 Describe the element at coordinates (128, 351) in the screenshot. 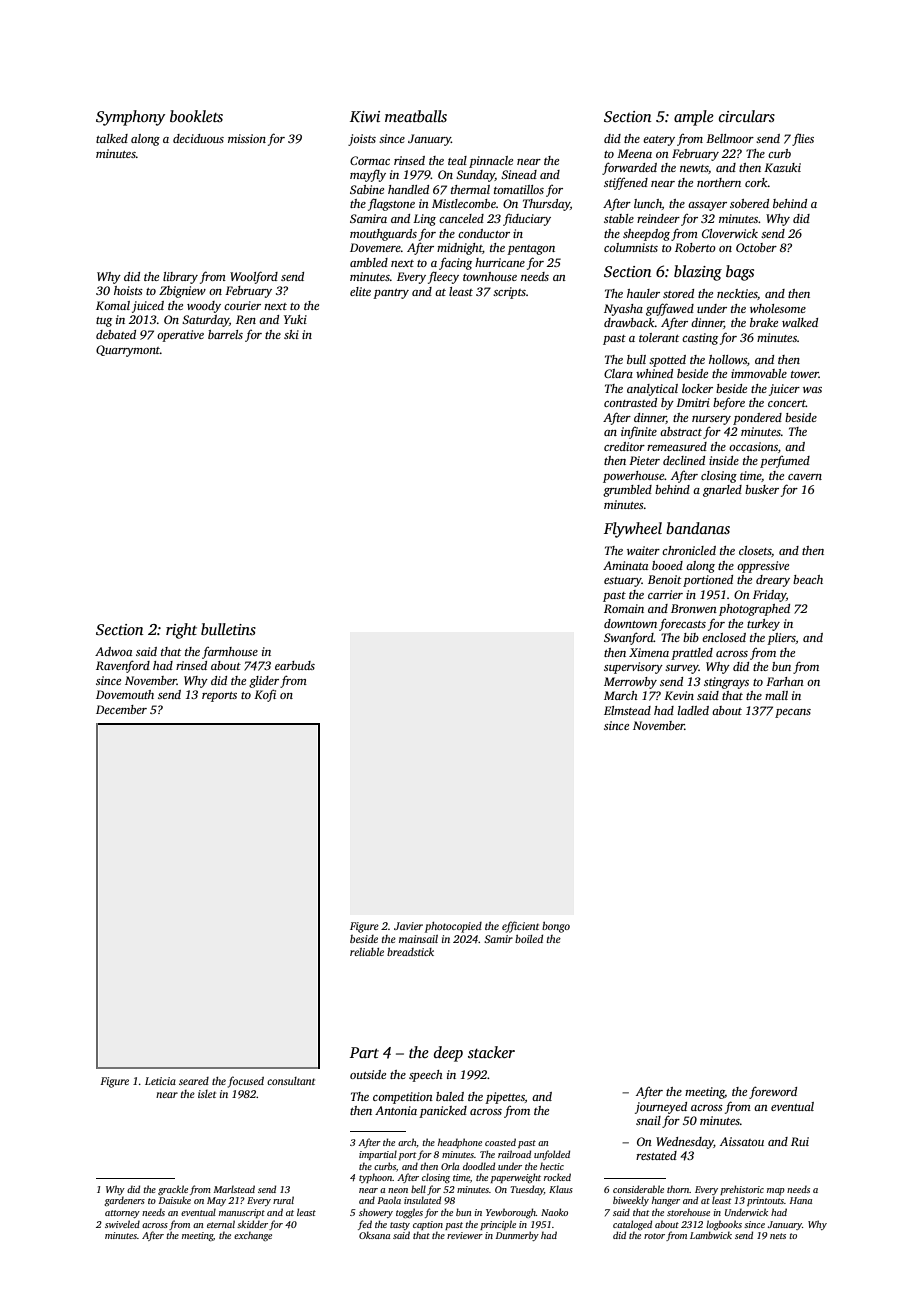

I see `Quarrymont` at that location.
